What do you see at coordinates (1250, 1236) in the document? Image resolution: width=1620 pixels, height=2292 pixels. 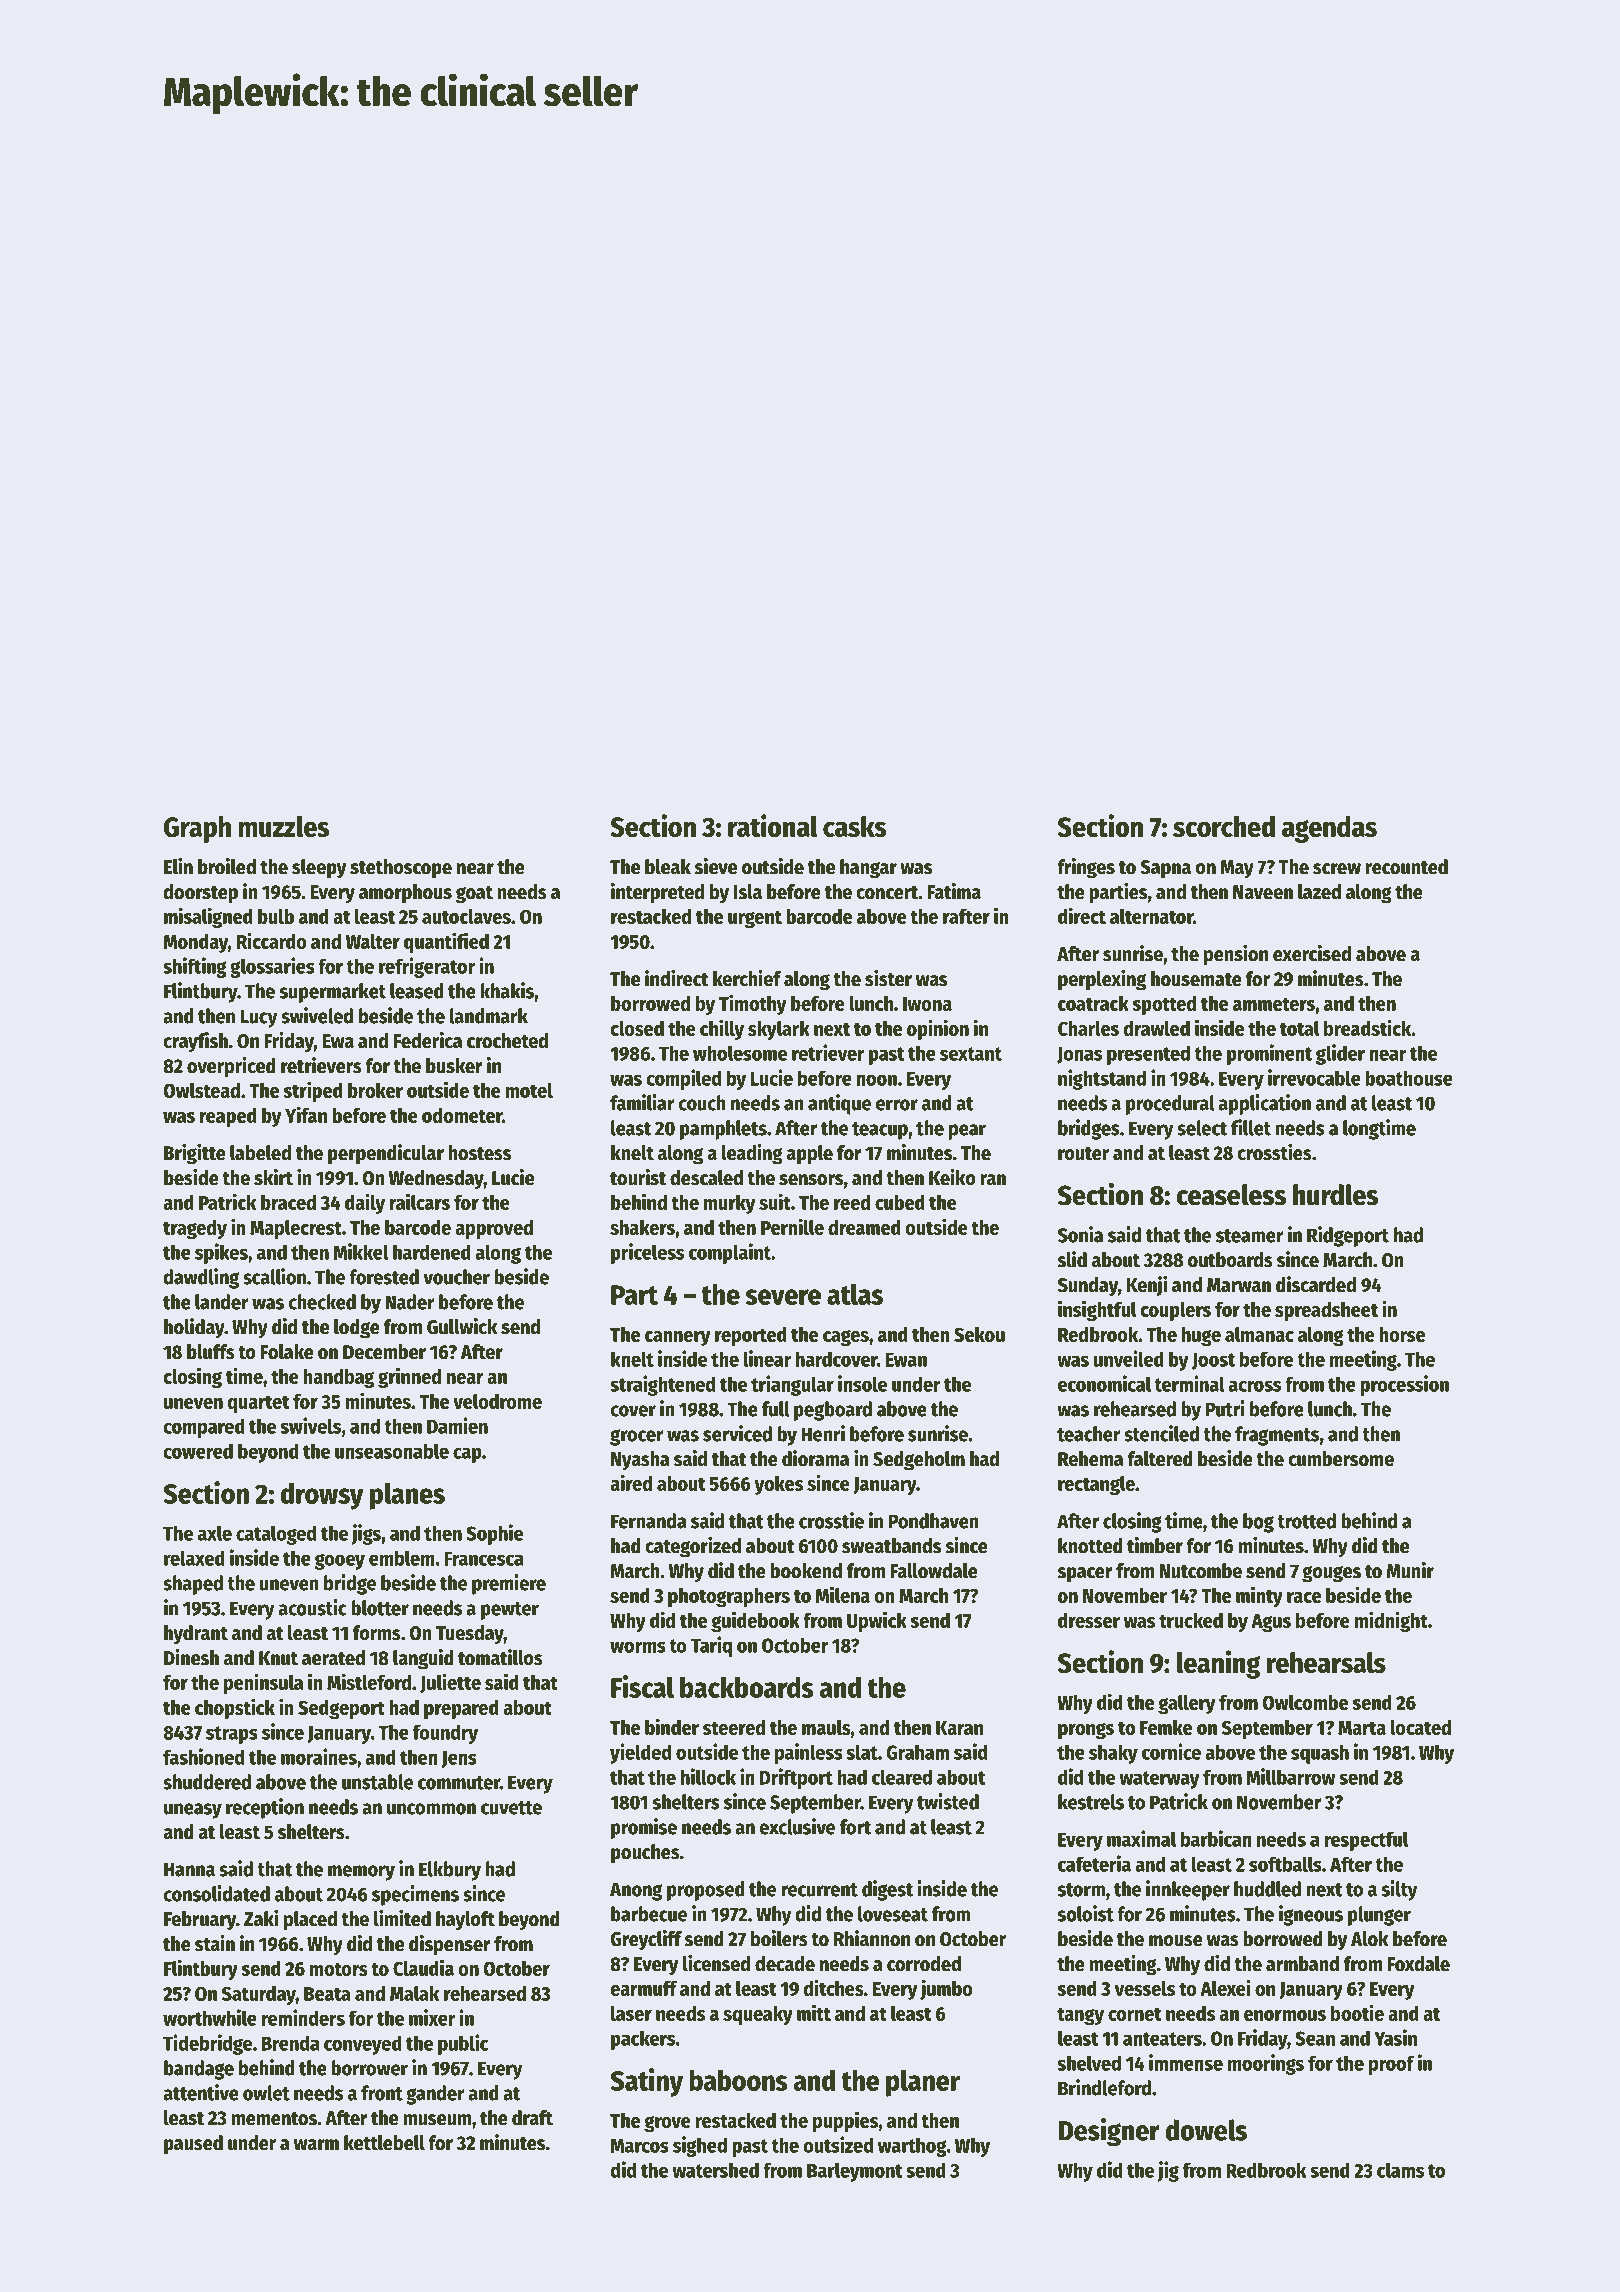 I see `steamer` at bounding box center [1250, 1236].
